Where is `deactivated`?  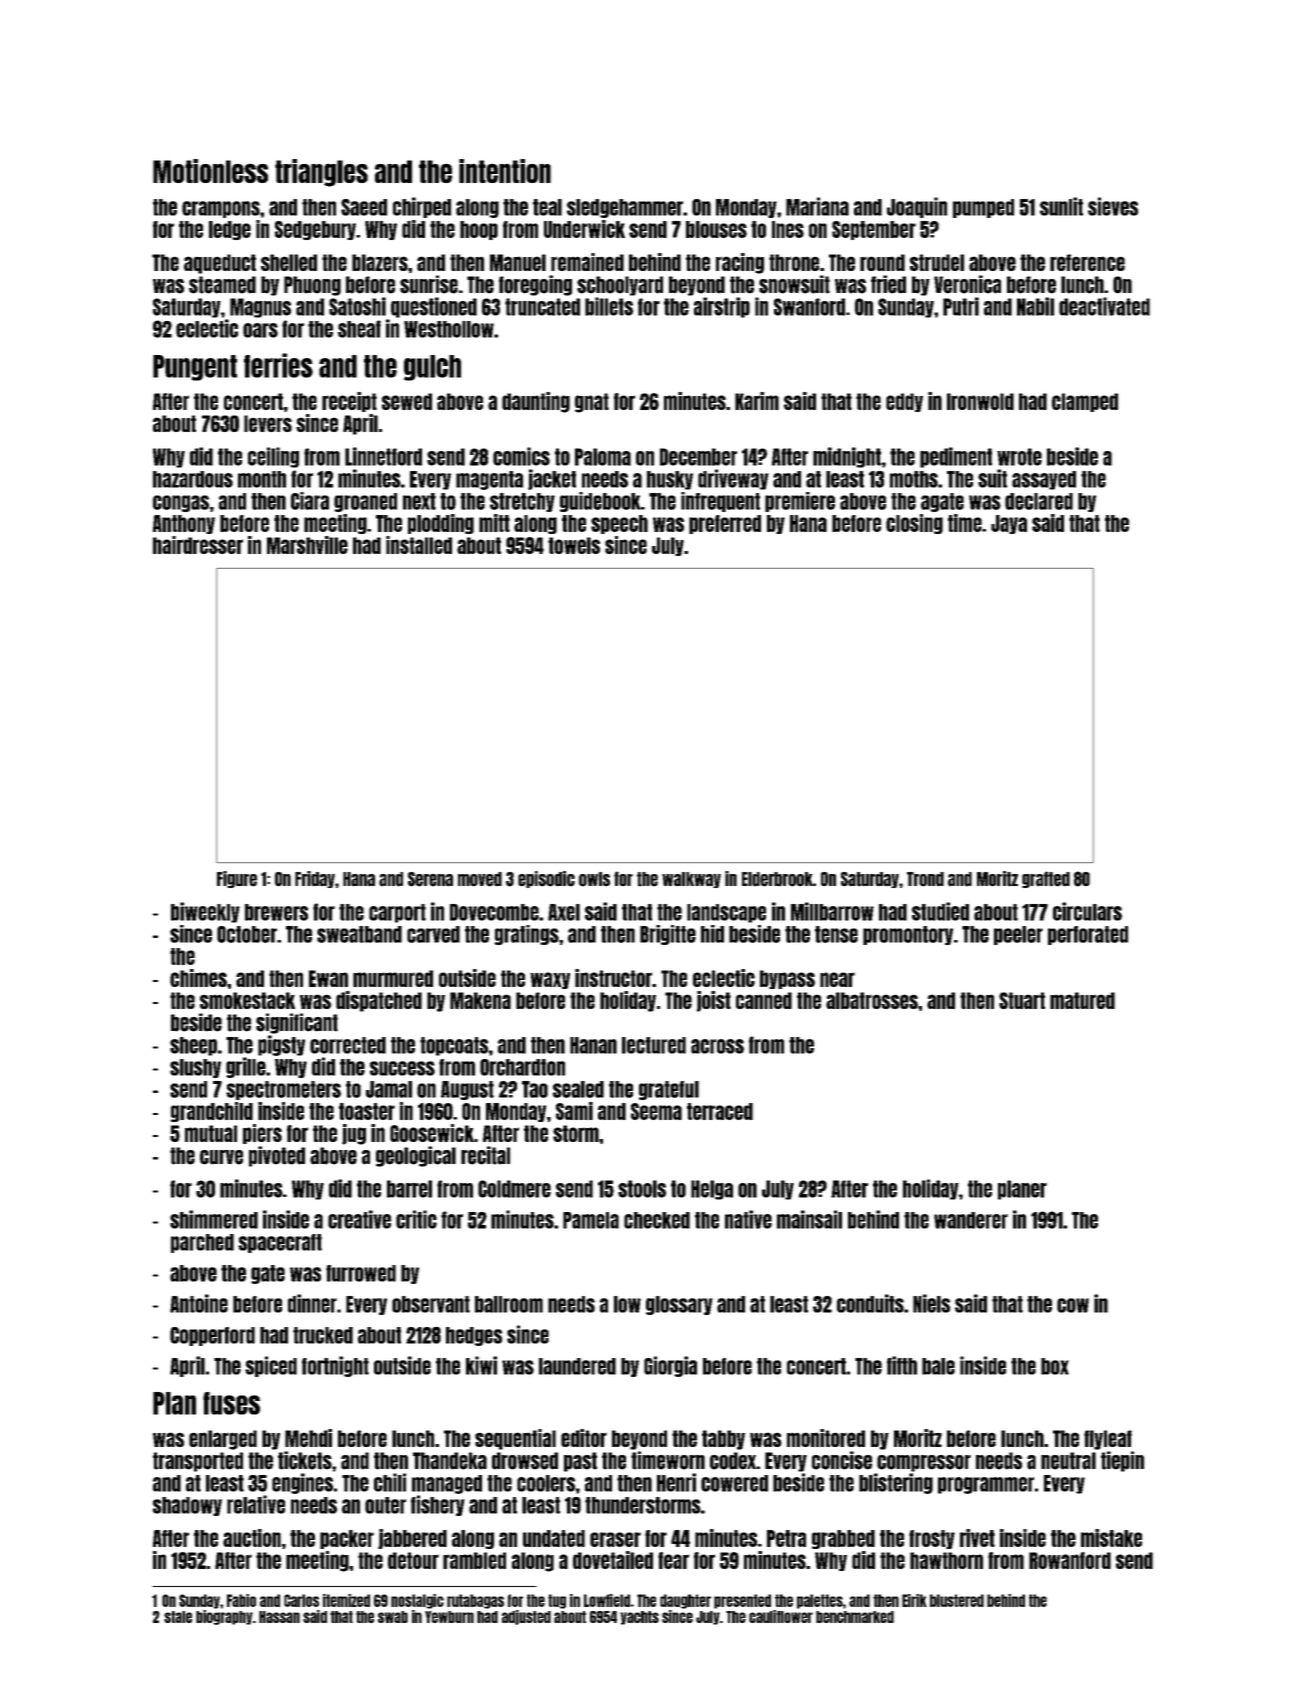 deactivated is located at coordinates (1104, 306).
